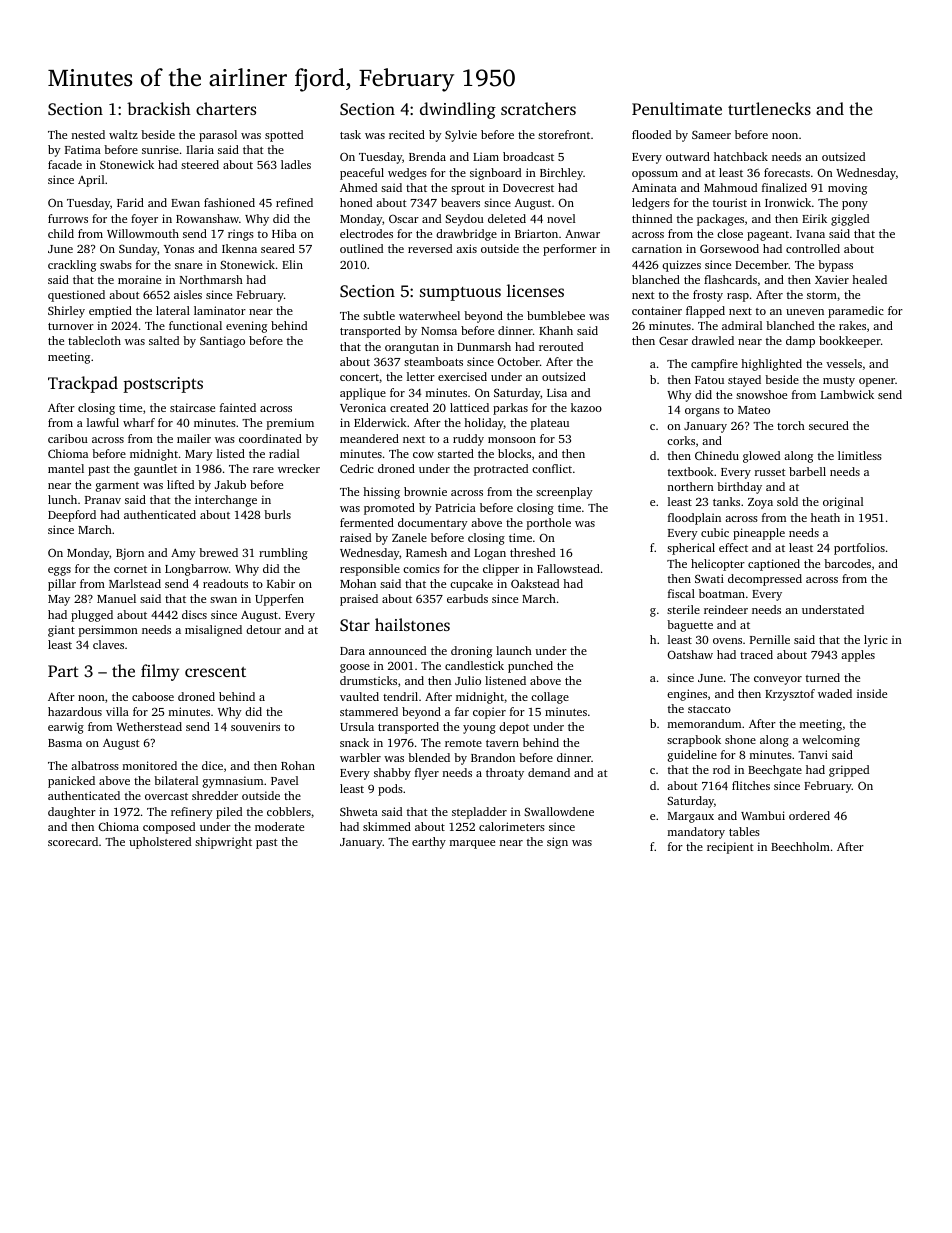 The height and width of the screenshot is (1233, 952). Describe the element at coordinates (72, 266) in the screenshot. I see `crackling` at that location.
